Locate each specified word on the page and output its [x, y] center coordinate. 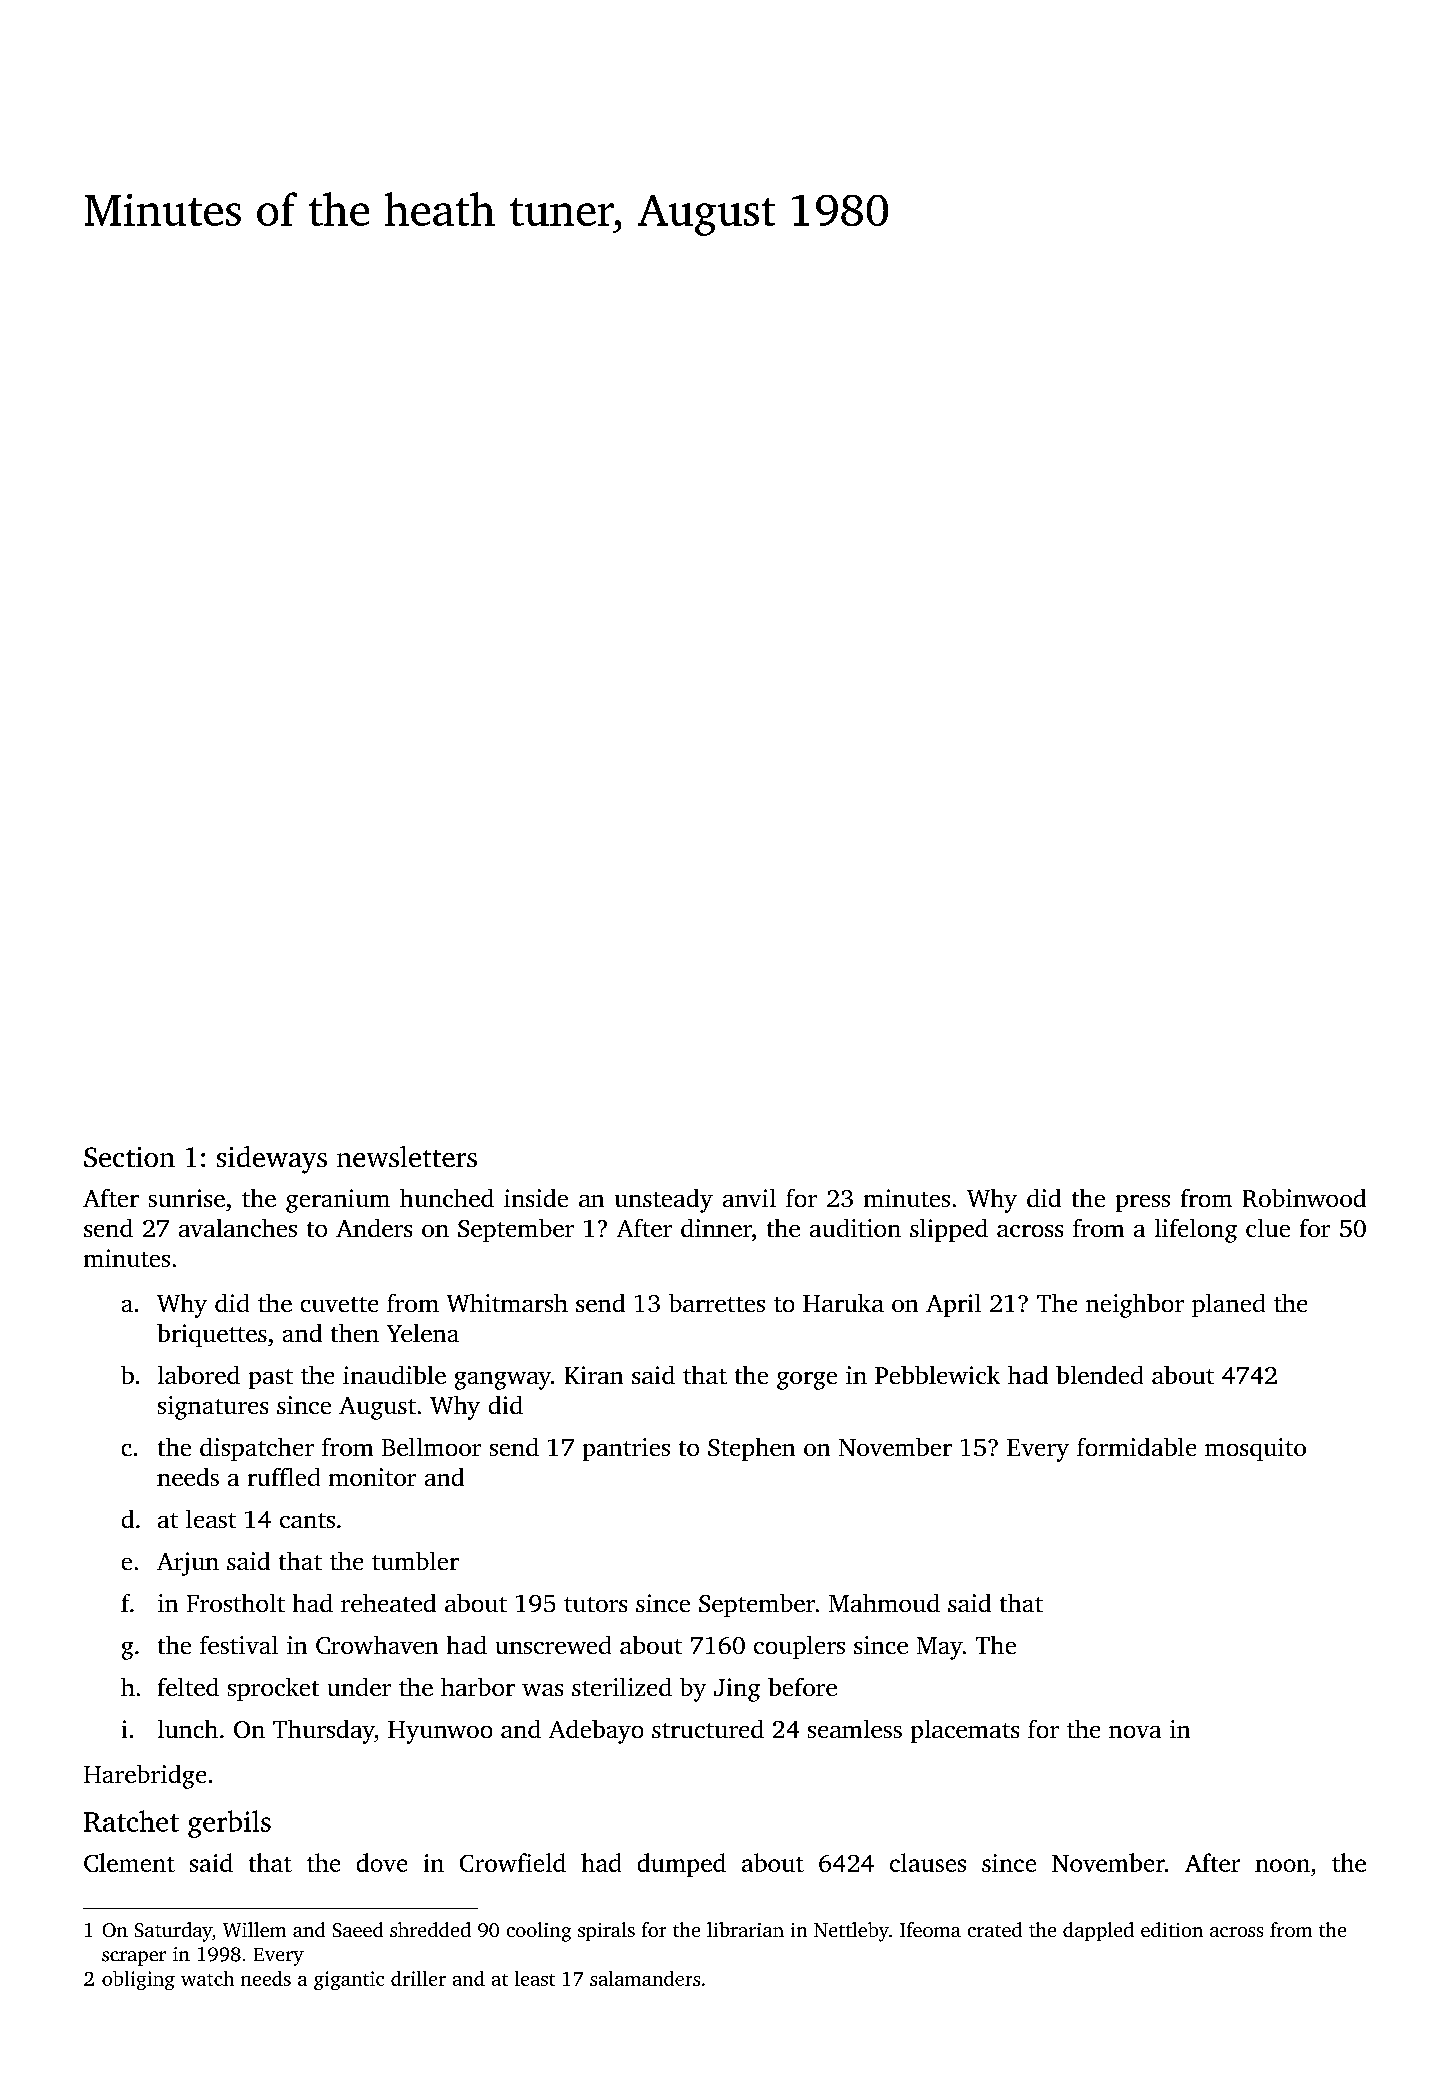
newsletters [407, 1156]
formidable [1136, 1447]
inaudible [394, 1375]
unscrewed [553, 1645]
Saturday [173, 1932]
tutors [595, 1604]
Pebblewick [937, 1375]
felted [188, 1687]
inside [536, 1198]
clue [1268, 1228]
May [940, 1648]
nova [1135, 1732]
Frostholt [236, 1603]
